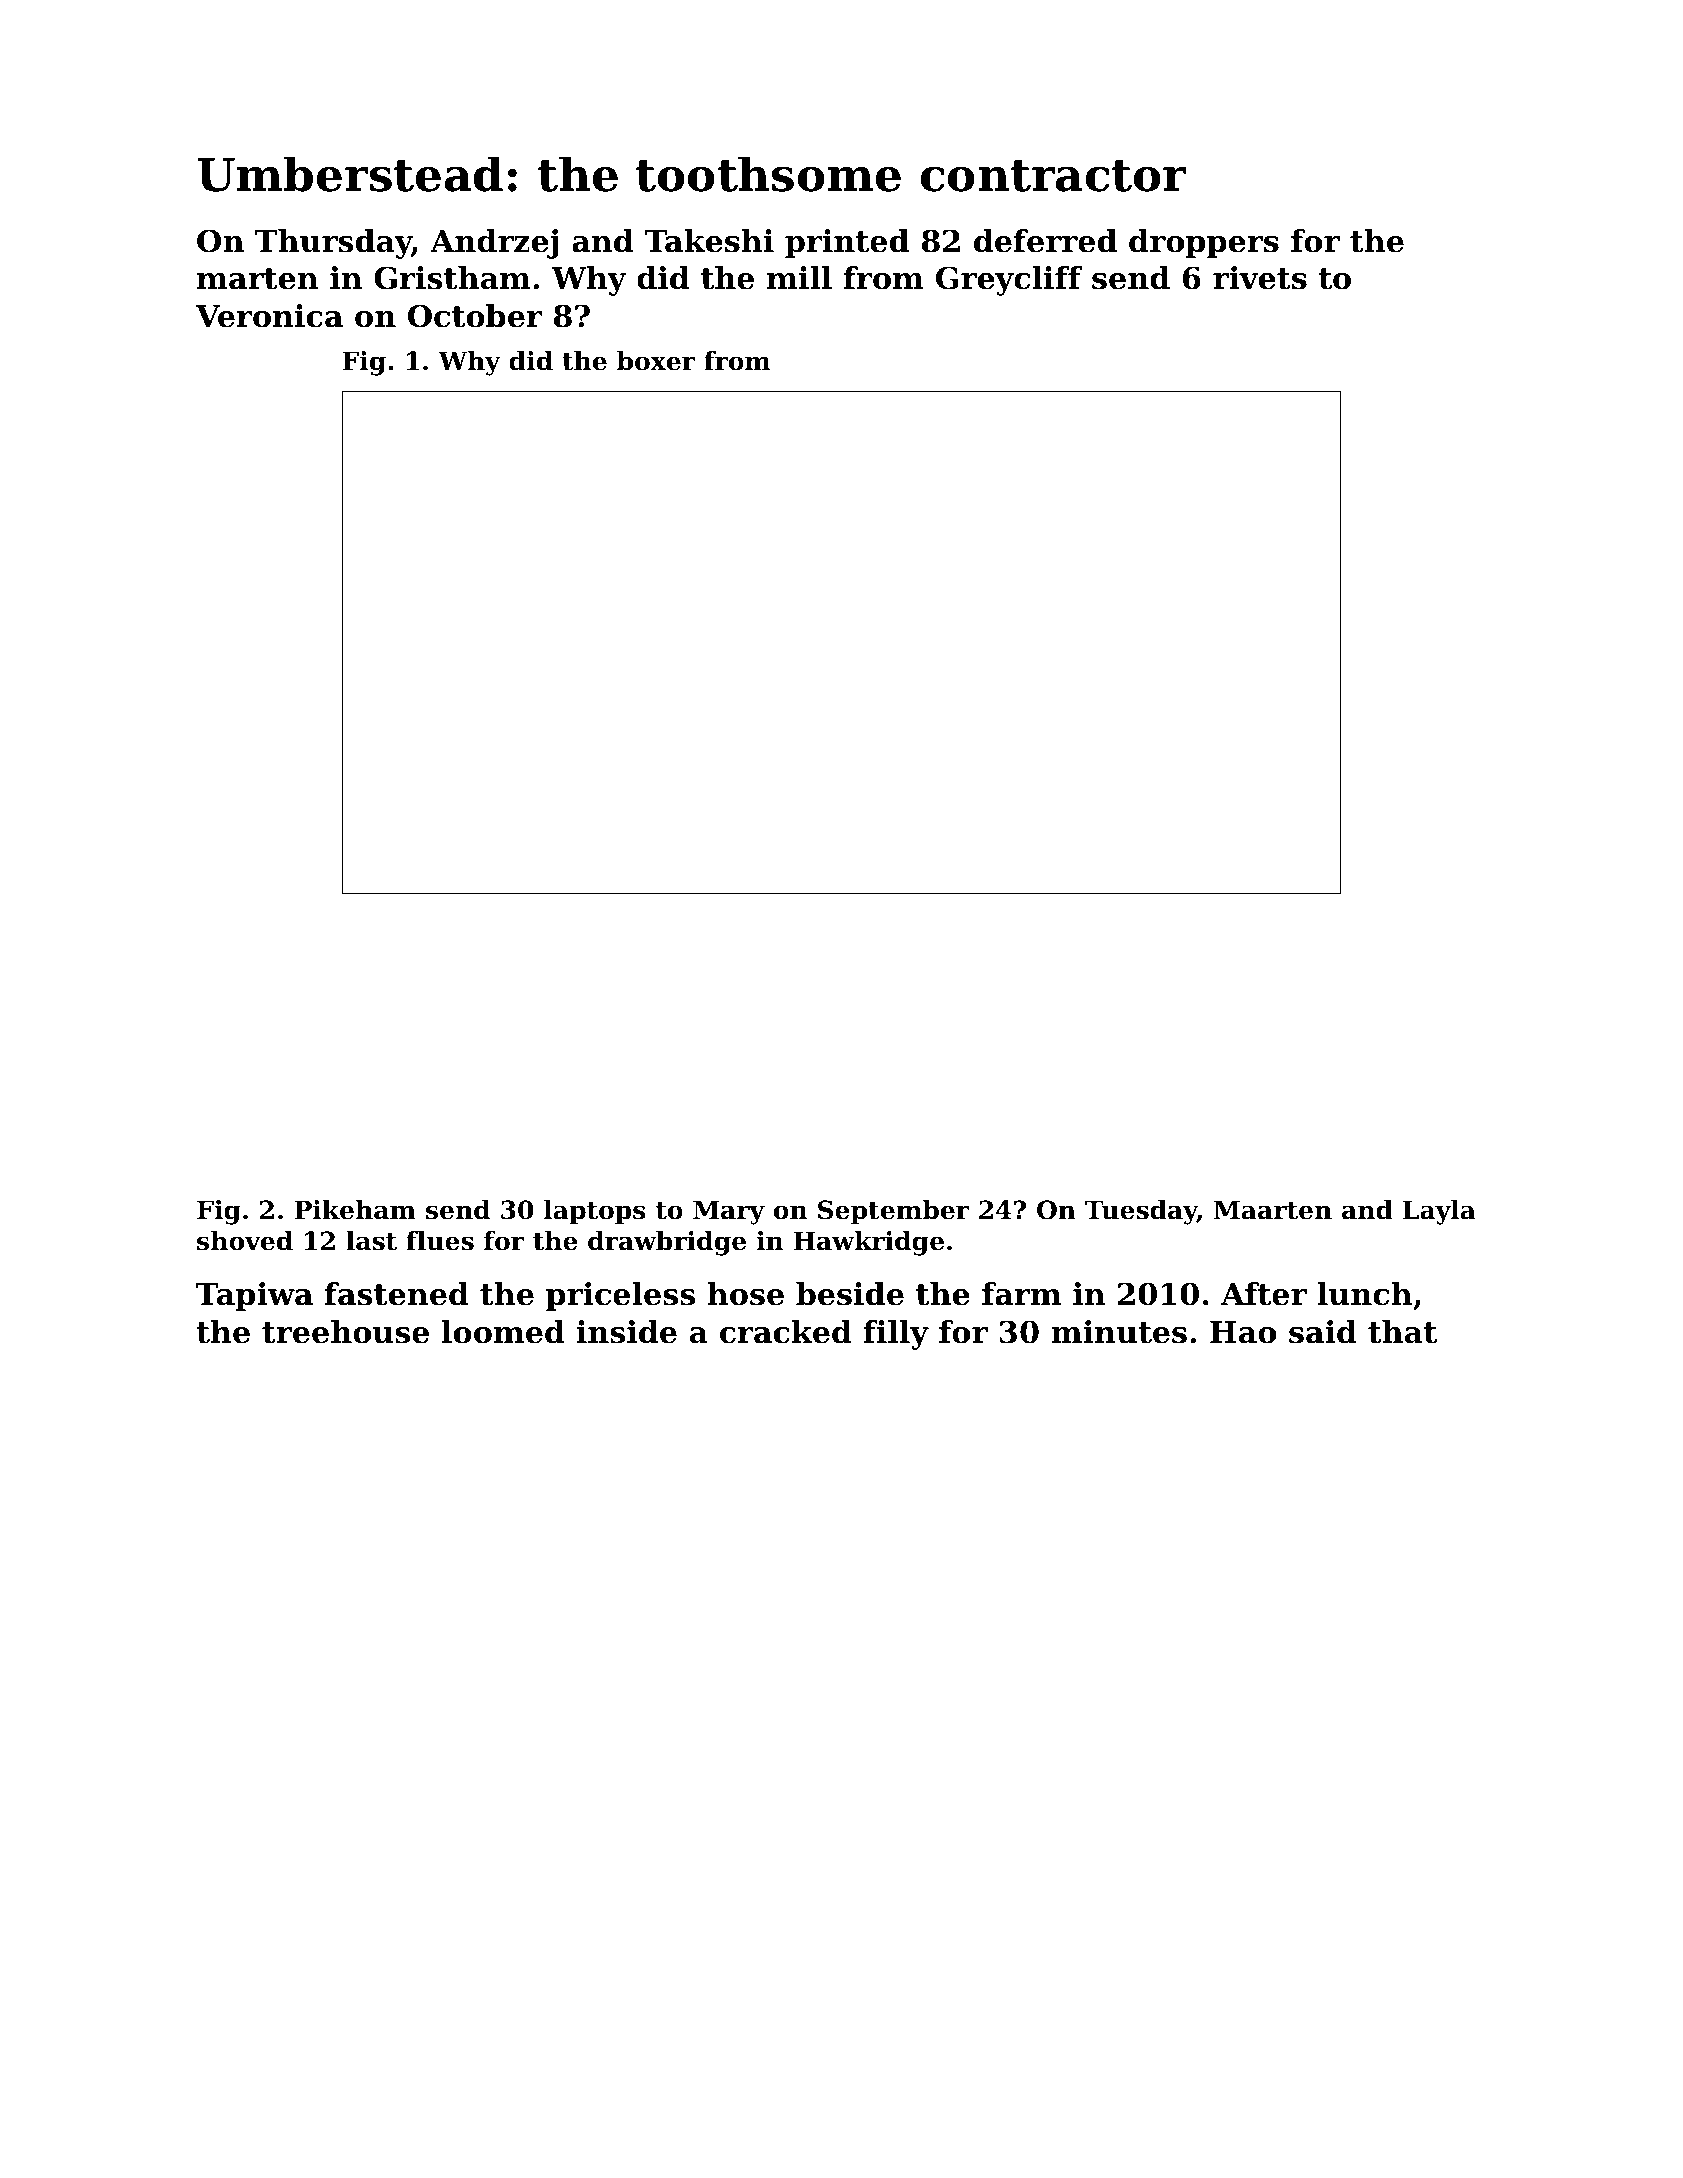 The height and width of the document is (2178, 1683). I want to click on treehouse, so click(345, 1332).
